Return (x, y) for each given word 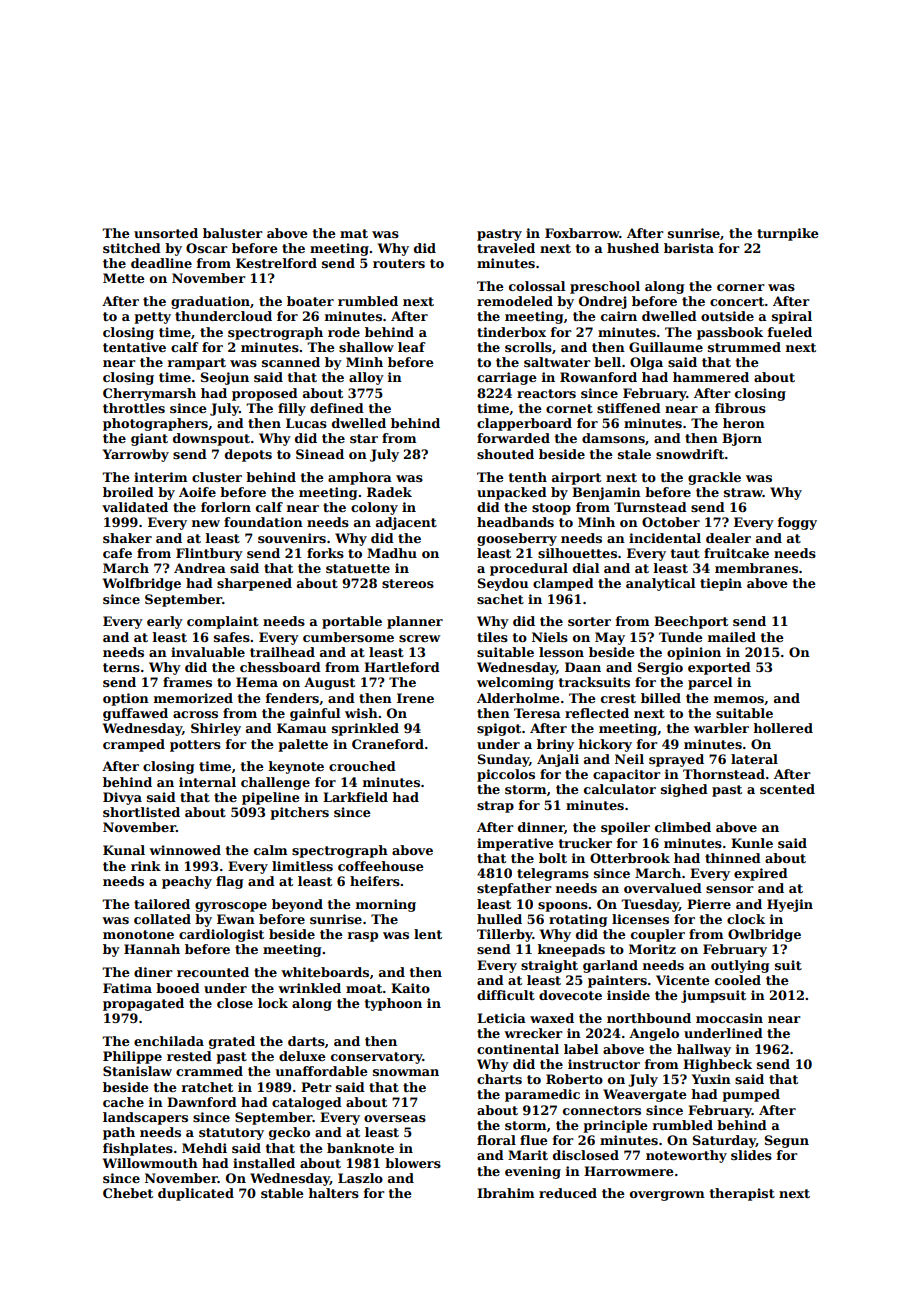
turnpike (788, 234)
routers (399, 263)
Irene (415, 698)
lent (428, 934)
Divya (122, 798)
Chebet (128, 1193)
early (165, 622)
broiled (128, 492)
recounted (213, 972)
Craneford (388, 744)
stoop (551, 509)
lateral (754, 759)
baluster (233, 233)
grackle (714, 478)
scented (787, 789)
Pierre (709, 904)
